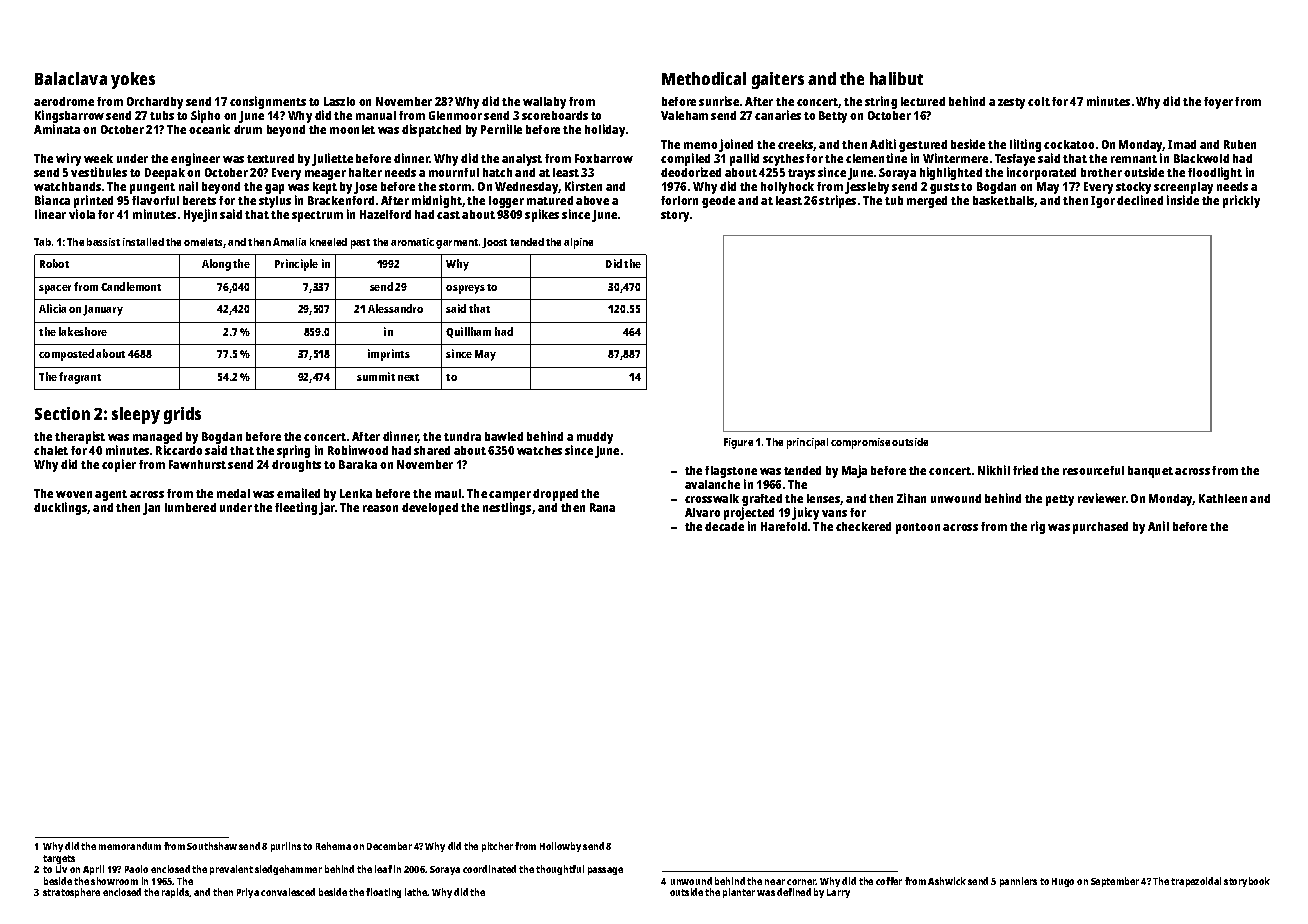 Image resolution: width=1308 pixels, height=924 pixels. I want to click on yokes, so click(133, 80).
